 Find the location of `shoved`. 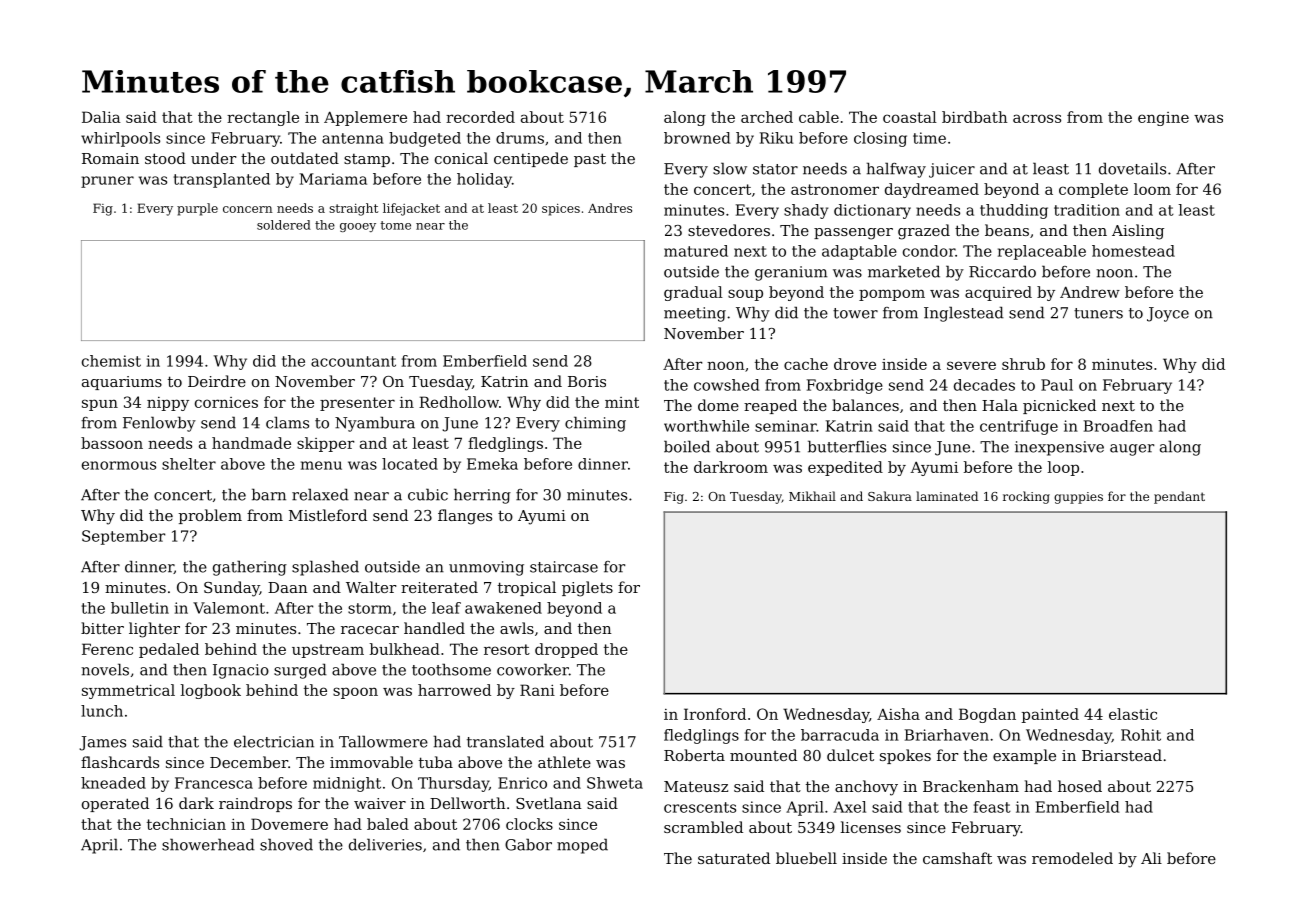

shoved is located at coordinates (286, 844).
